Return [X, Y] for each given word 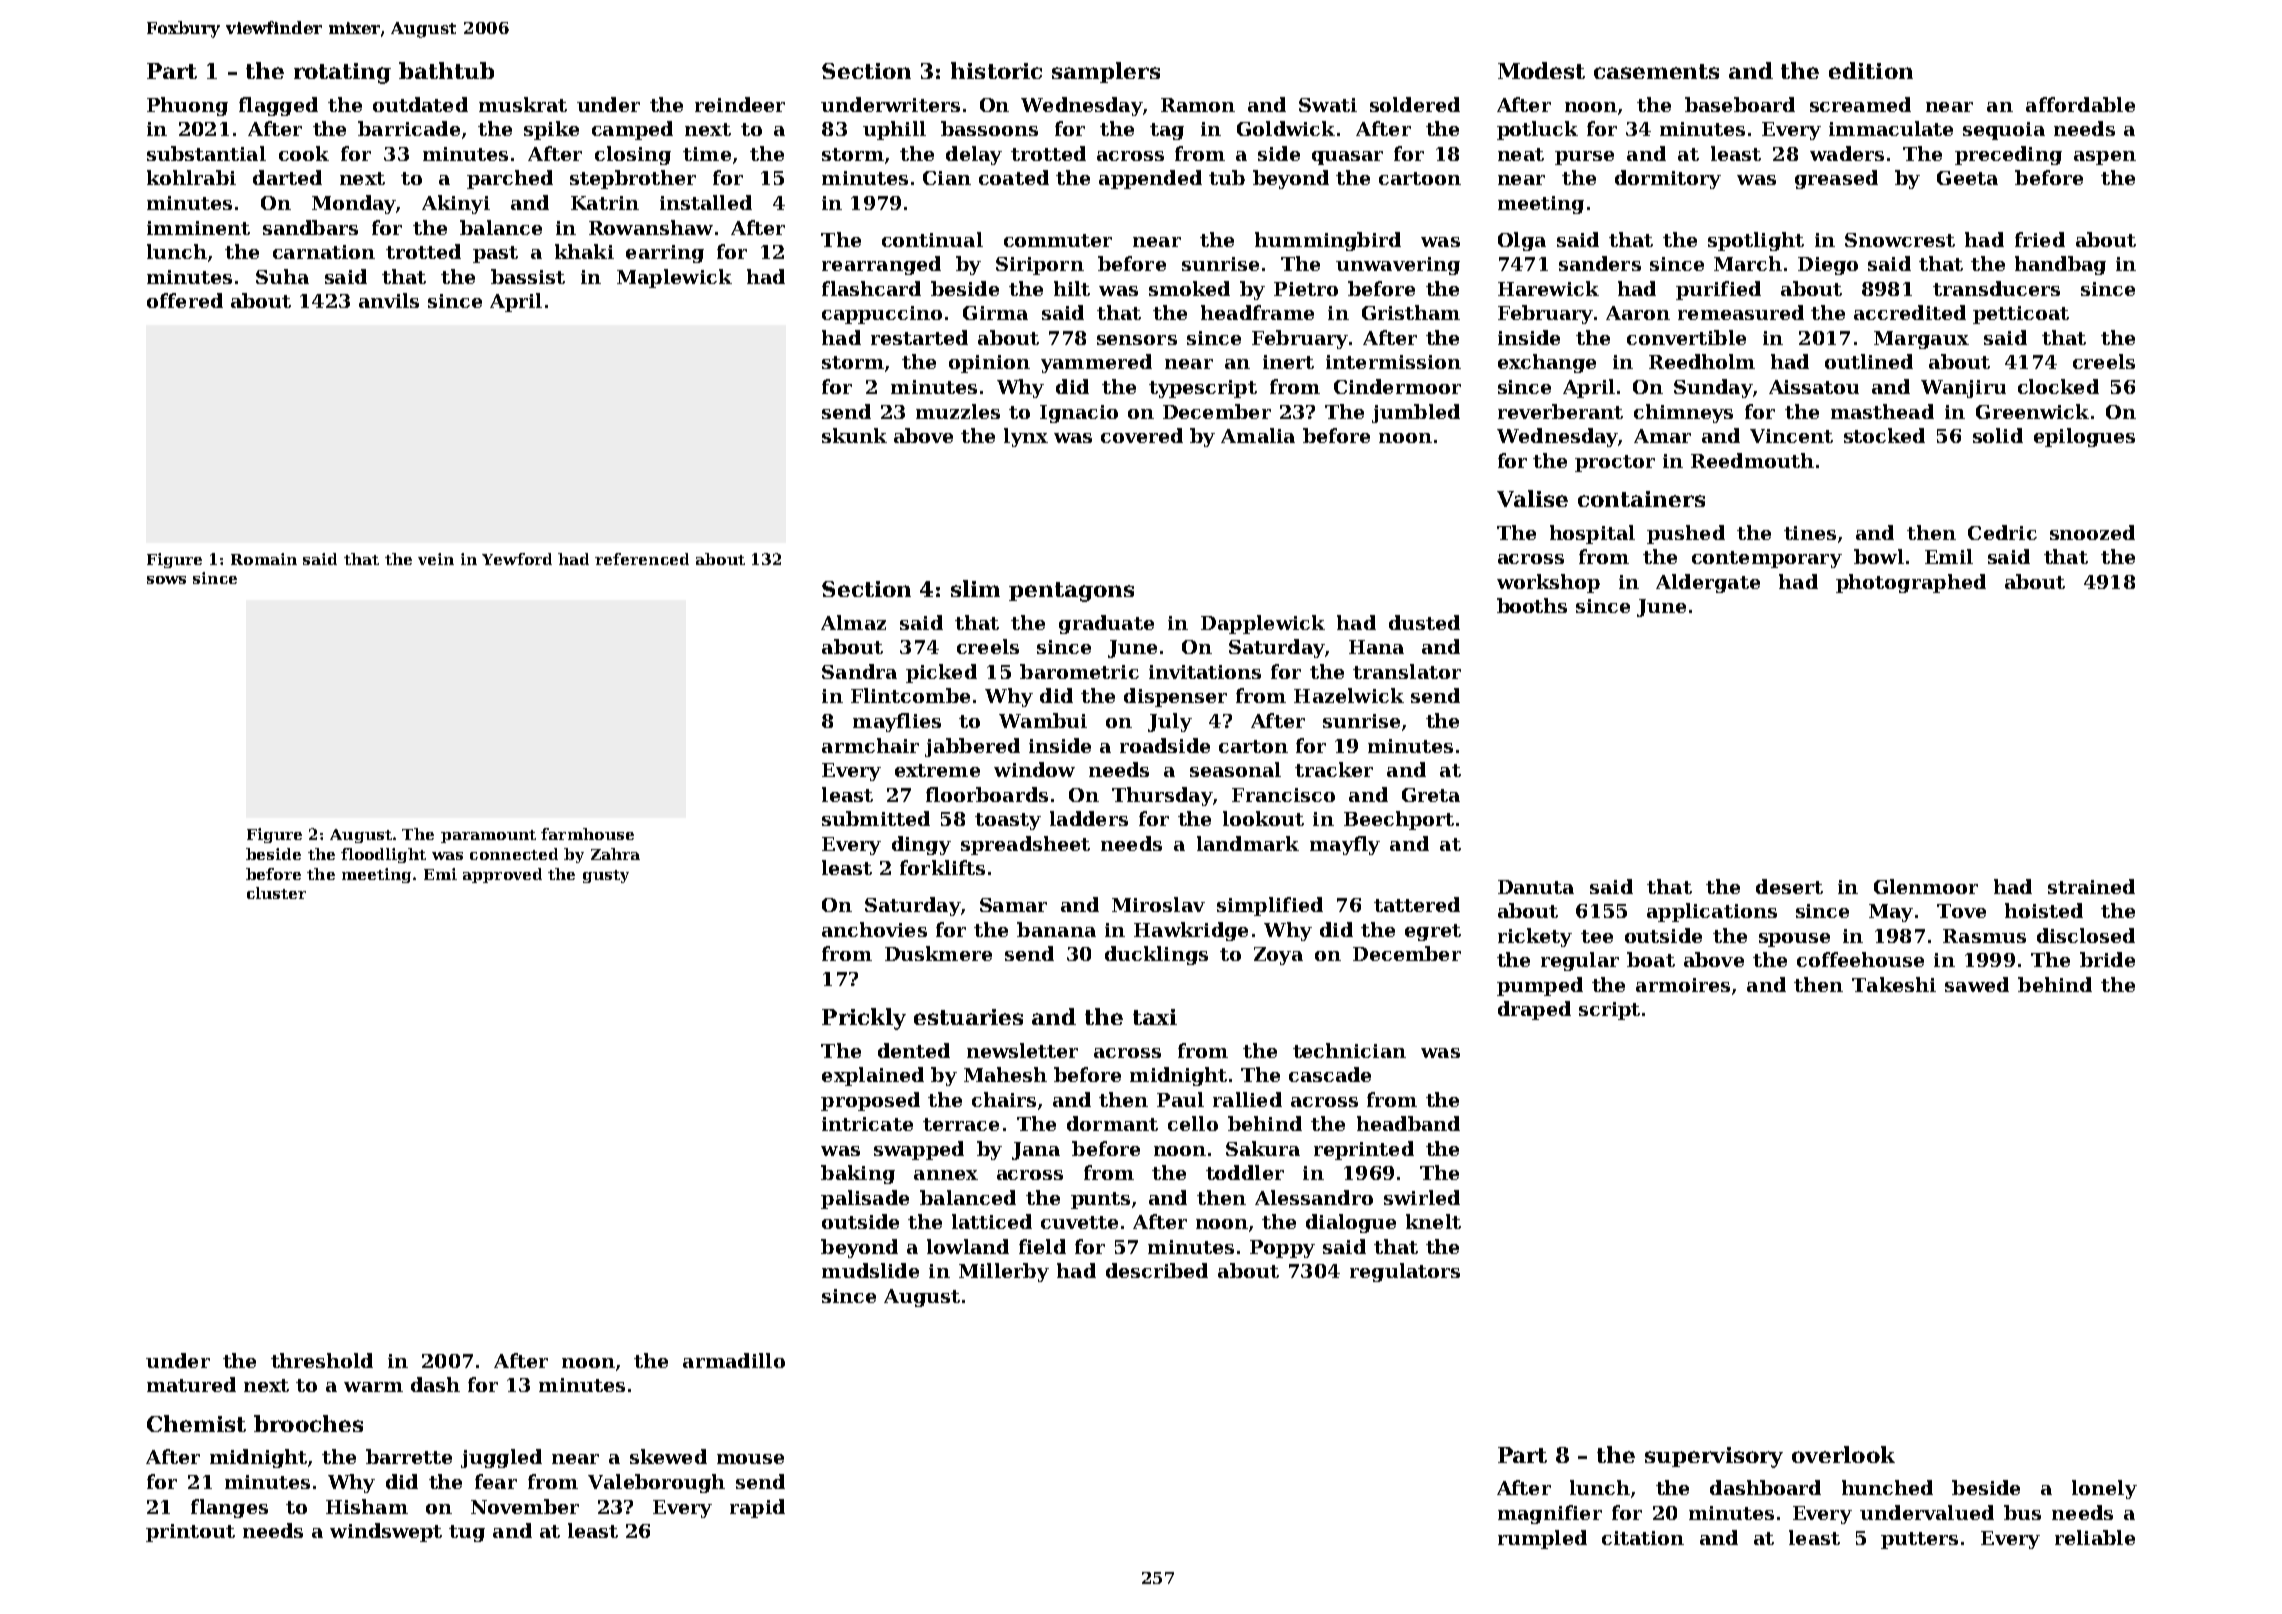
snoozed [2092, 532]
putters [1919, 1540]
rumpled [1542, 1539]
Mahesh [1005, 1074]
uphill [894, 130]
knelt [1433, 1221]
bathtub [446, 70]
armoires [1683, 985]
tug [467, 1533]
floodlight [383, 855]
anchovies [874, 929]
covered [1142, 435]
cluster [276, 893]
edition [1871, 70]
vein [436, 559]
